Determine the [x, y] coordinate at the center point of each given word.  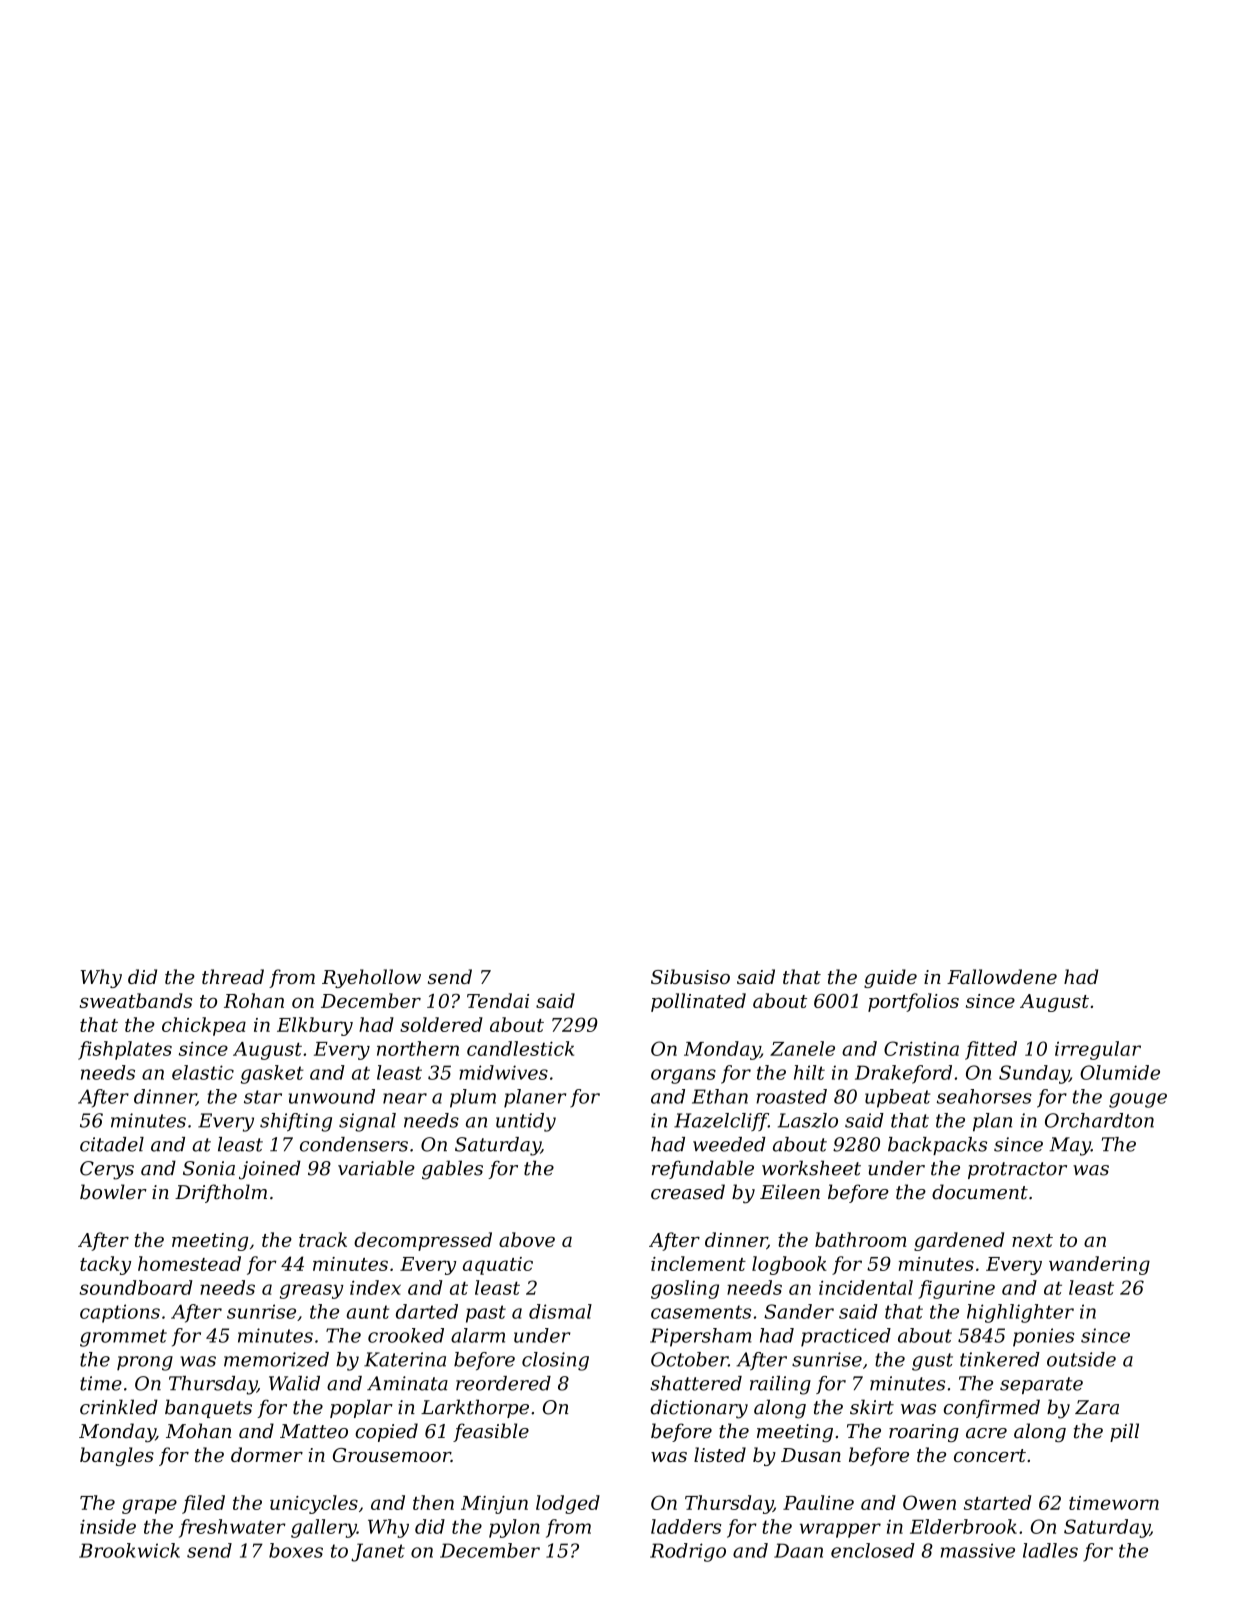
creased [688, 1192]
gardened [959, 1241]
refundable [703, 1169]
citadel [112, 1144]
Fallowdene [1002, 976]
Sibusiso [690, 976]
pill [1124, 1432]
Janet [378, 1552]
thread [233, 976]
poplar [361, 1408]
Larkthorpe [475, 1408]
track [323, 1239]
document [980, 1192]
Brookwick [129, 1550]
